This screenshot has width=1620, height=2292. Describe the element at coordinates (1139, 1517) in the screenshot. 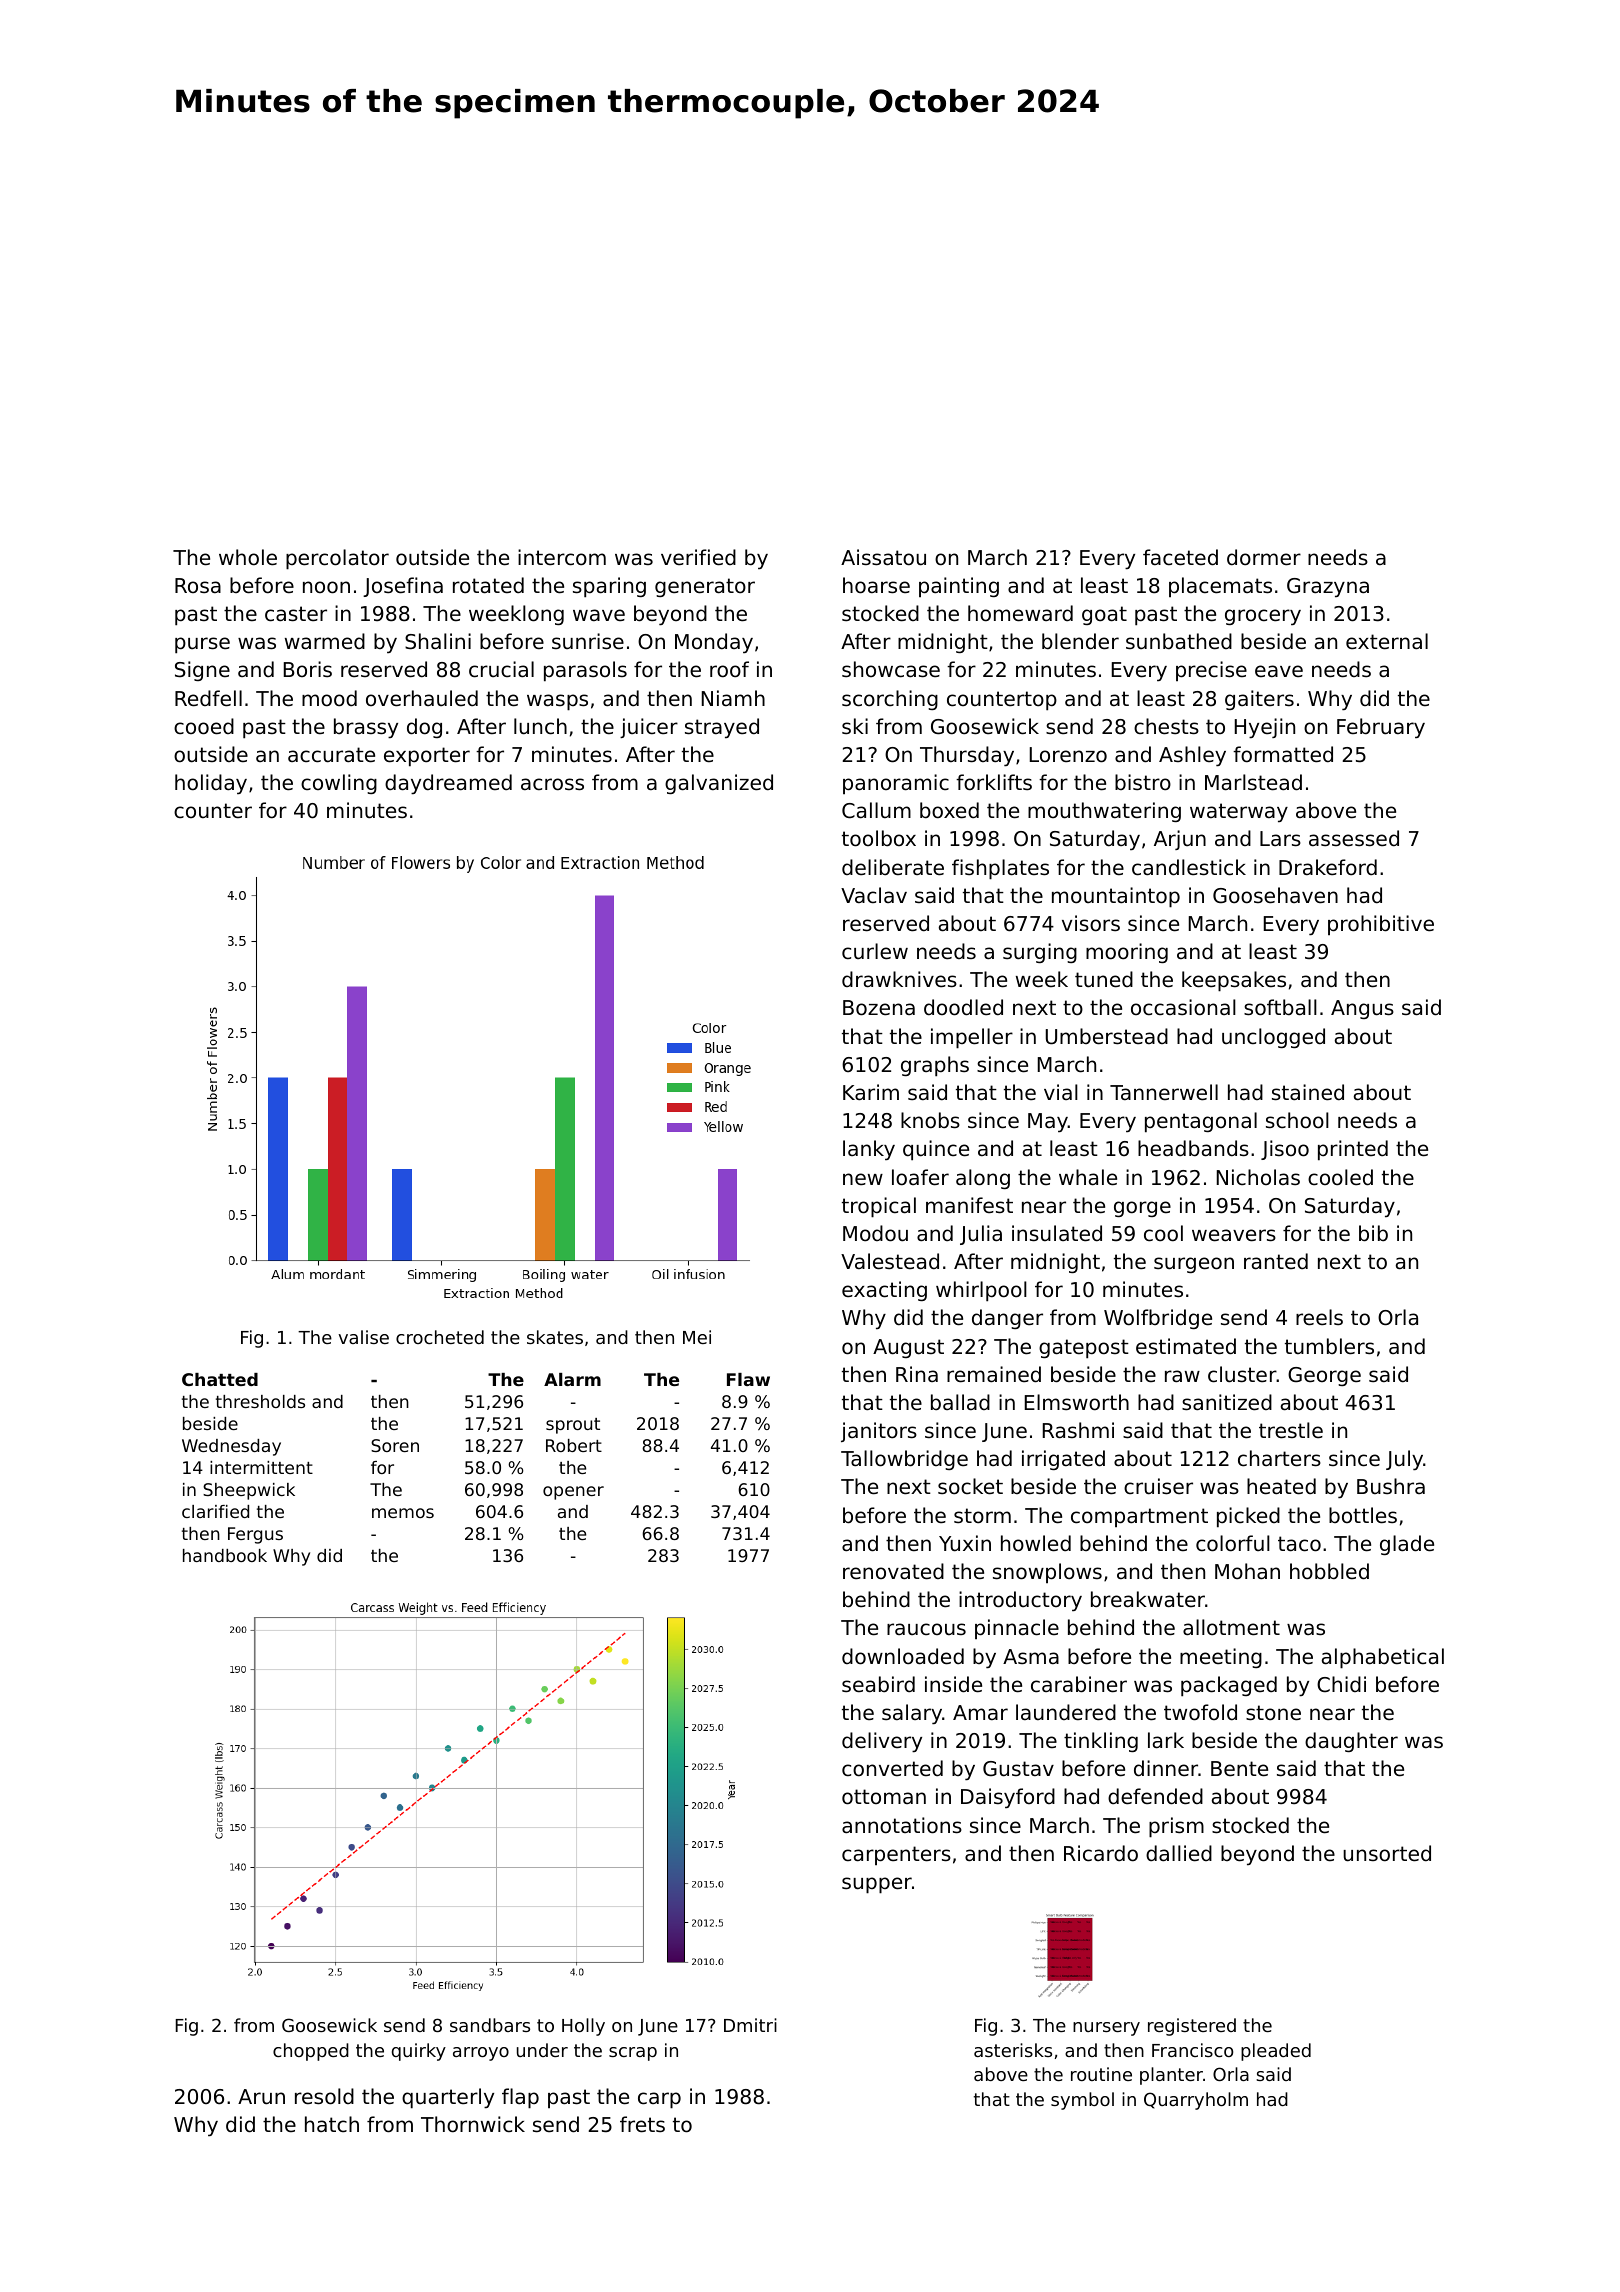

I see `compartment` at that location.
